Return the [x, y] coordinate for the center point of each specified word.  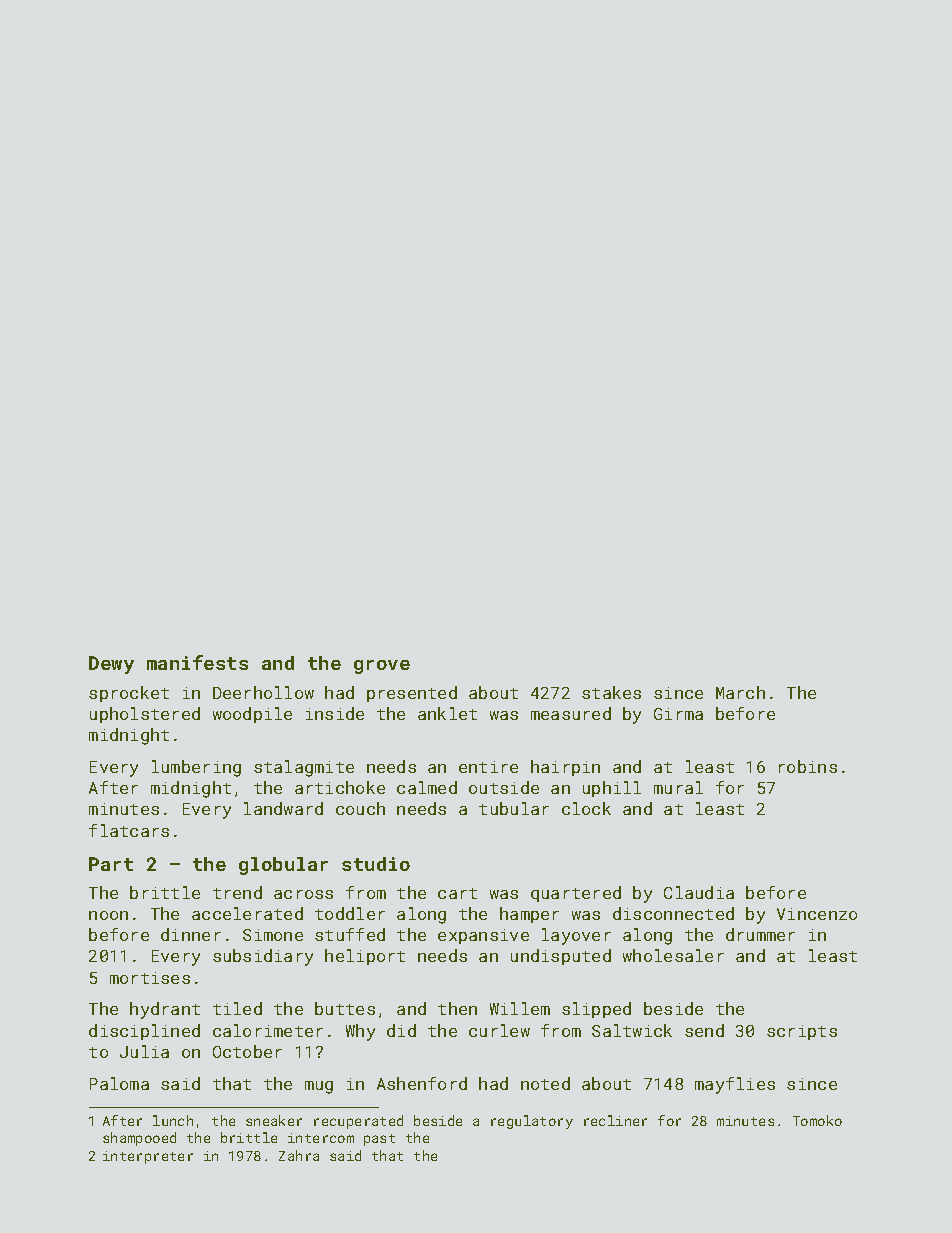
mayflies [735, 1085]
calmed [427, 787]
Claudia [699, 892]
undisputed [561, 957]
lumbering [196, 768]
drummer [760, 934]
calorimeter [268, 1030]
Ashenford [422, 1083]
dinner [191, 934]
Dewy [111, 665]
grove [382, 667]
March [740, 692]
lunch [173, 1120]
